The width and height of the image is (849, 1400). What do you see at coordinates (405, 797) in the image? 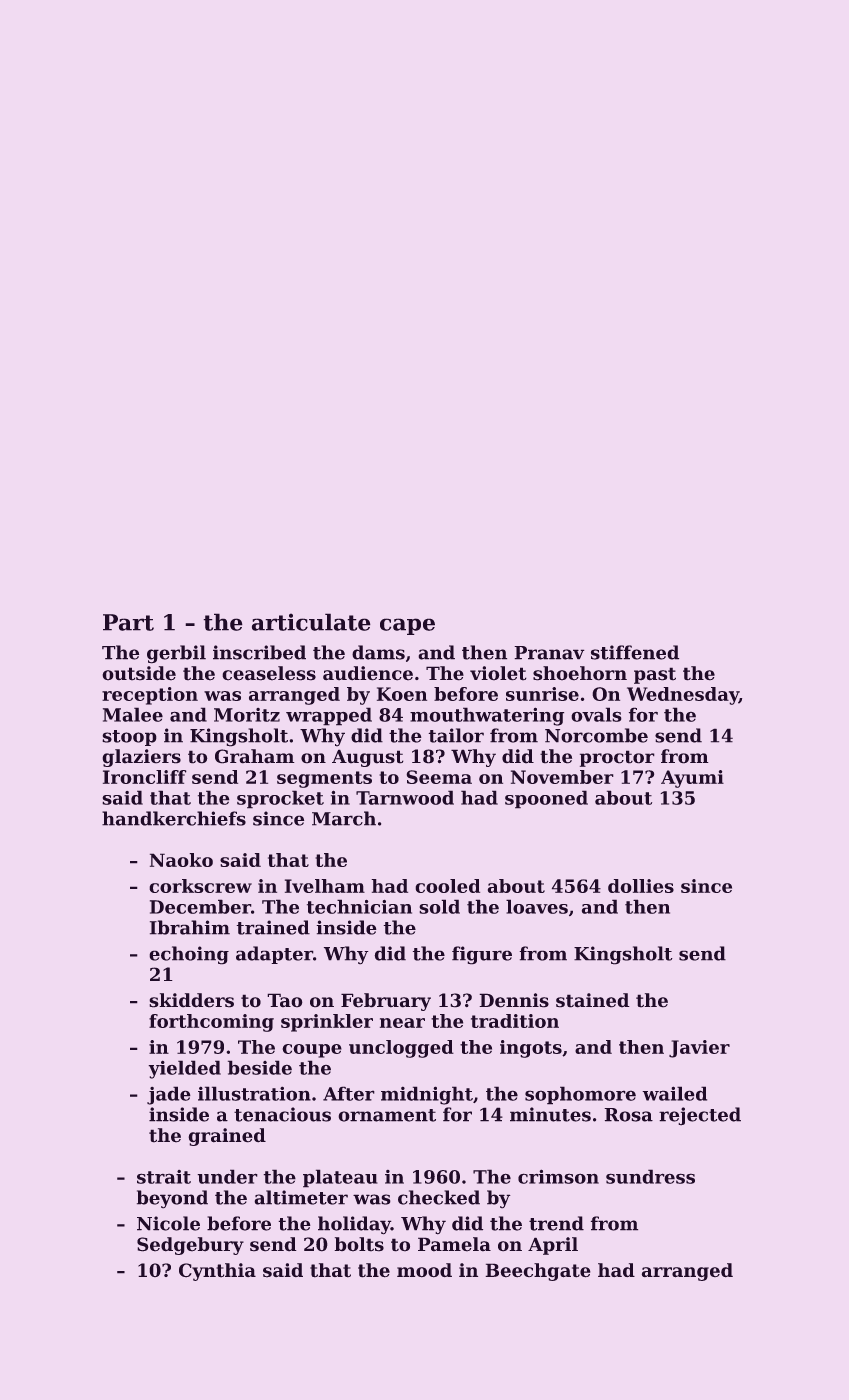
I see `Tarnwood` at bounding box center [405, 797].
